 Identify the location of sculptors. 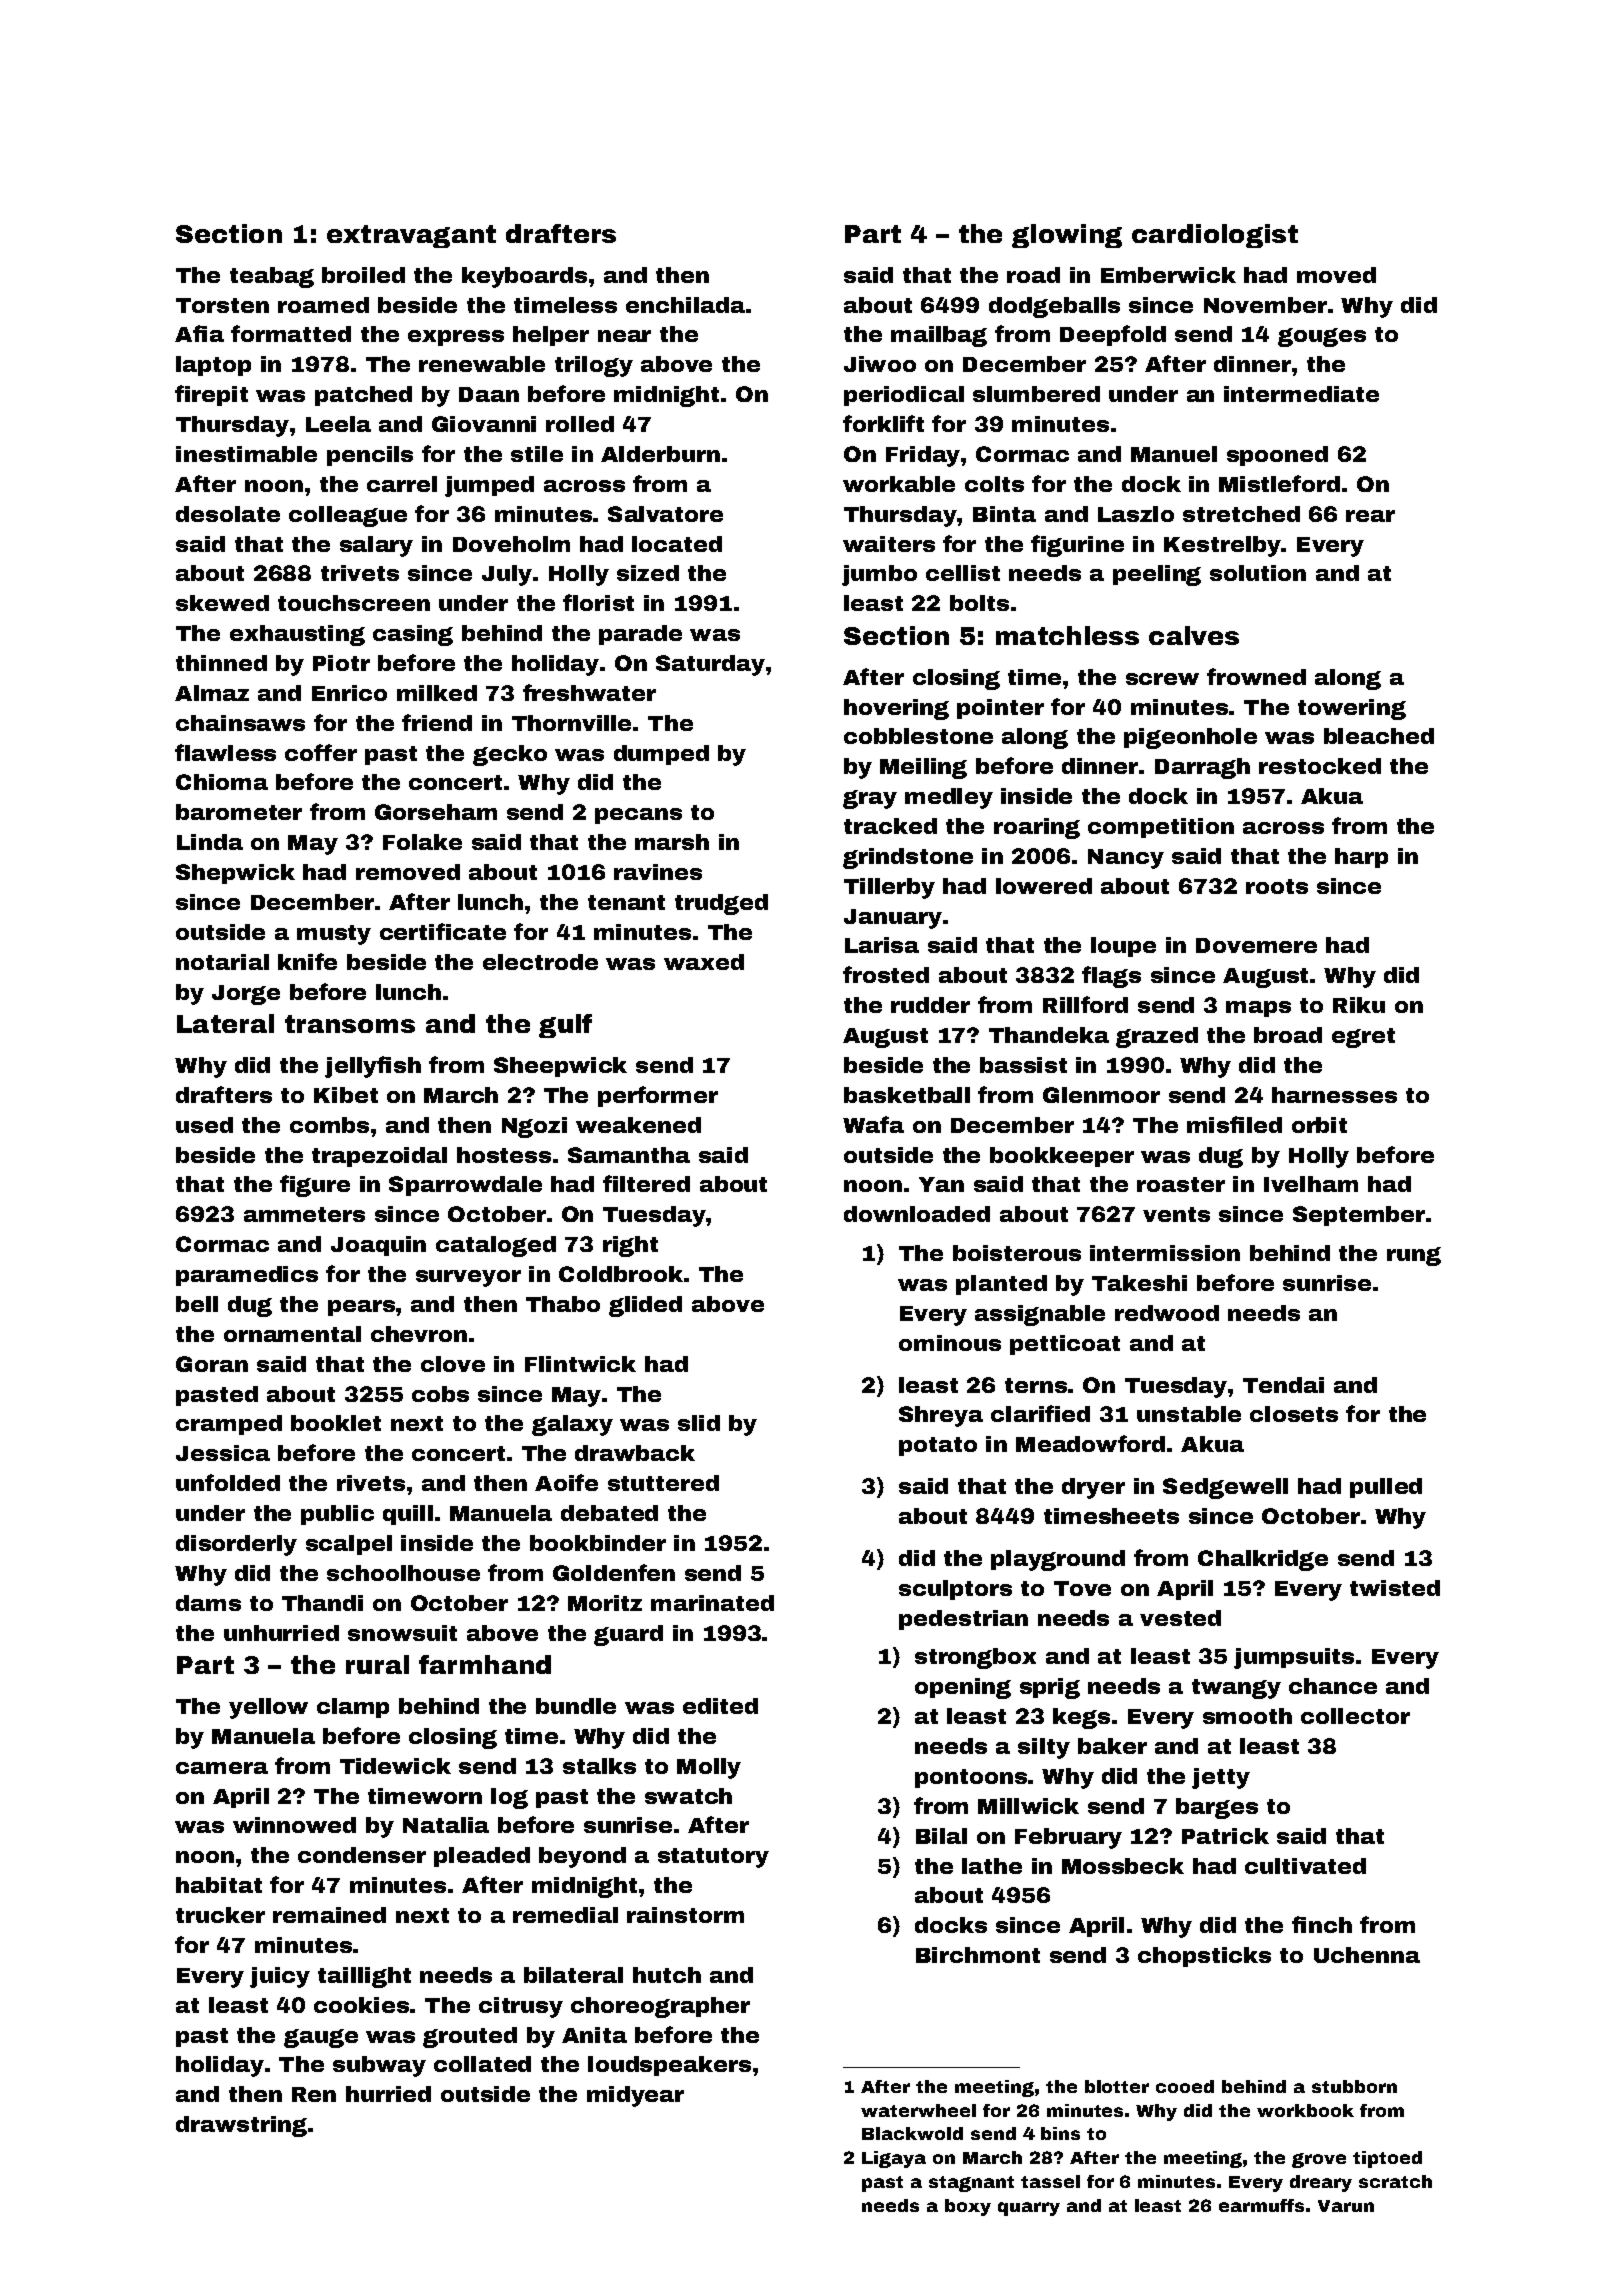
(955, 1590).
